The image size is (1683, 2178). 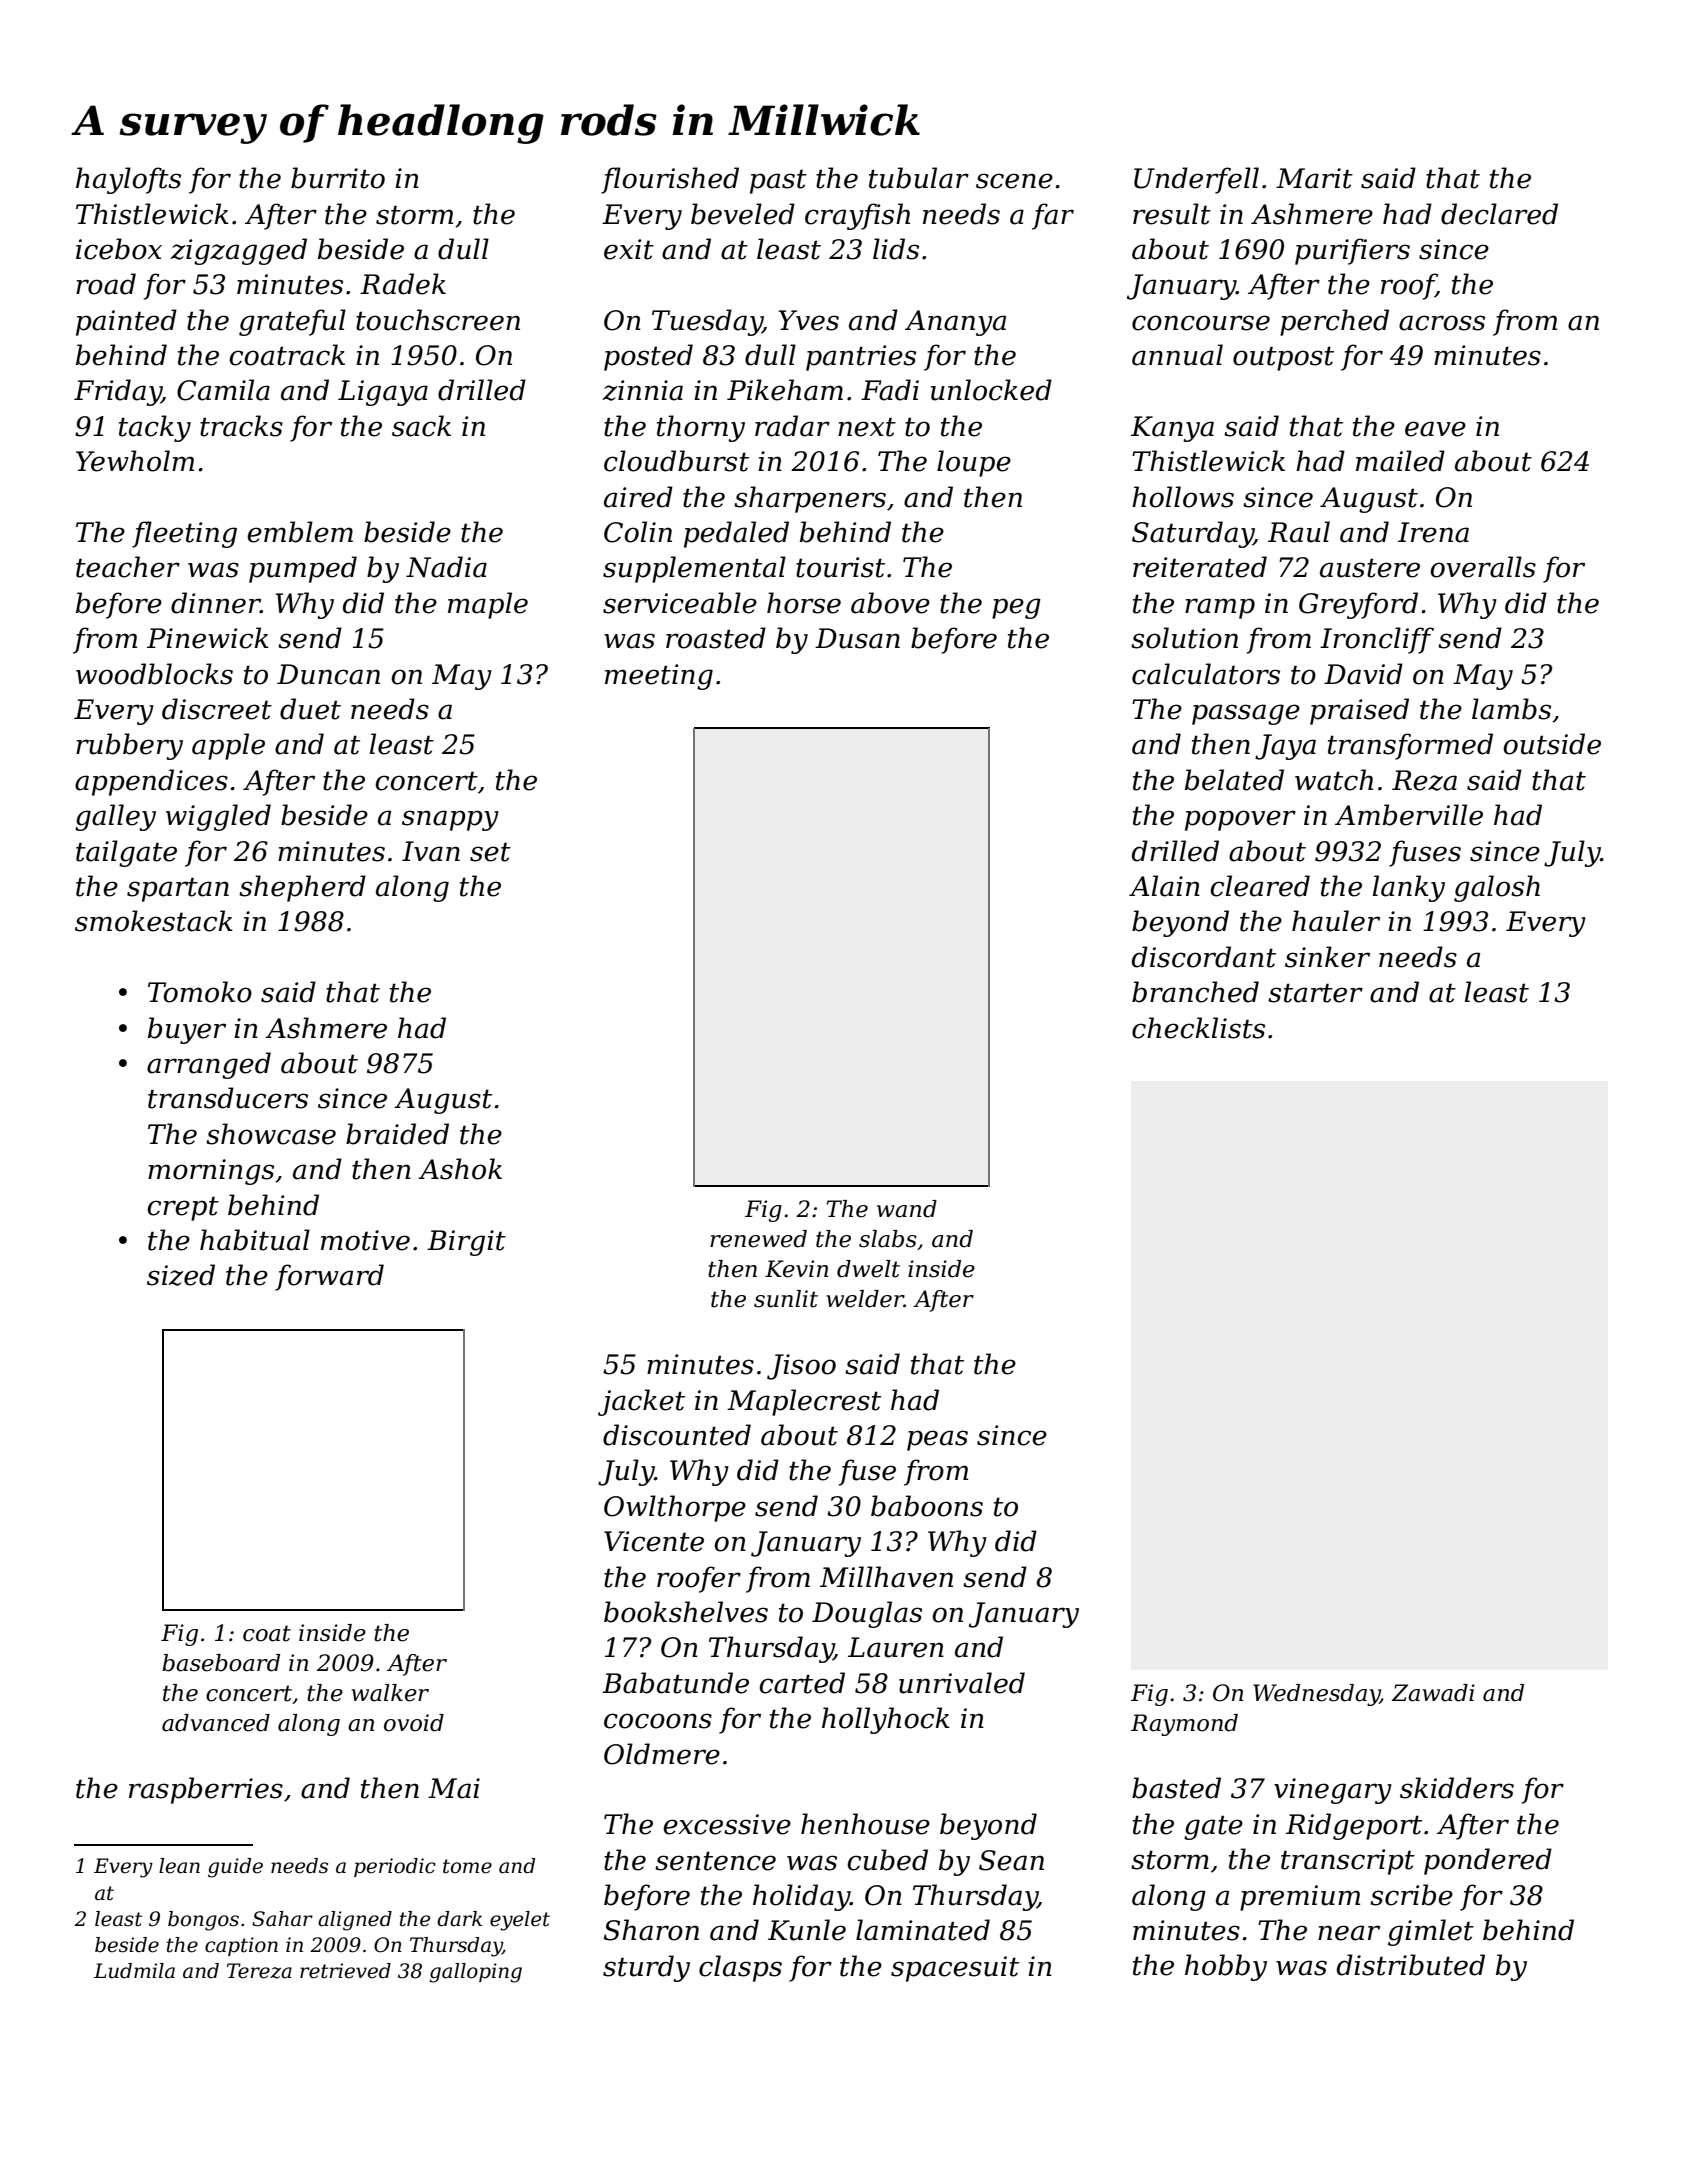 What do you see at coordinates (1433, 1693) in the screenshot?
I see `Zawadi` at bounding box center [1433, 1693].
